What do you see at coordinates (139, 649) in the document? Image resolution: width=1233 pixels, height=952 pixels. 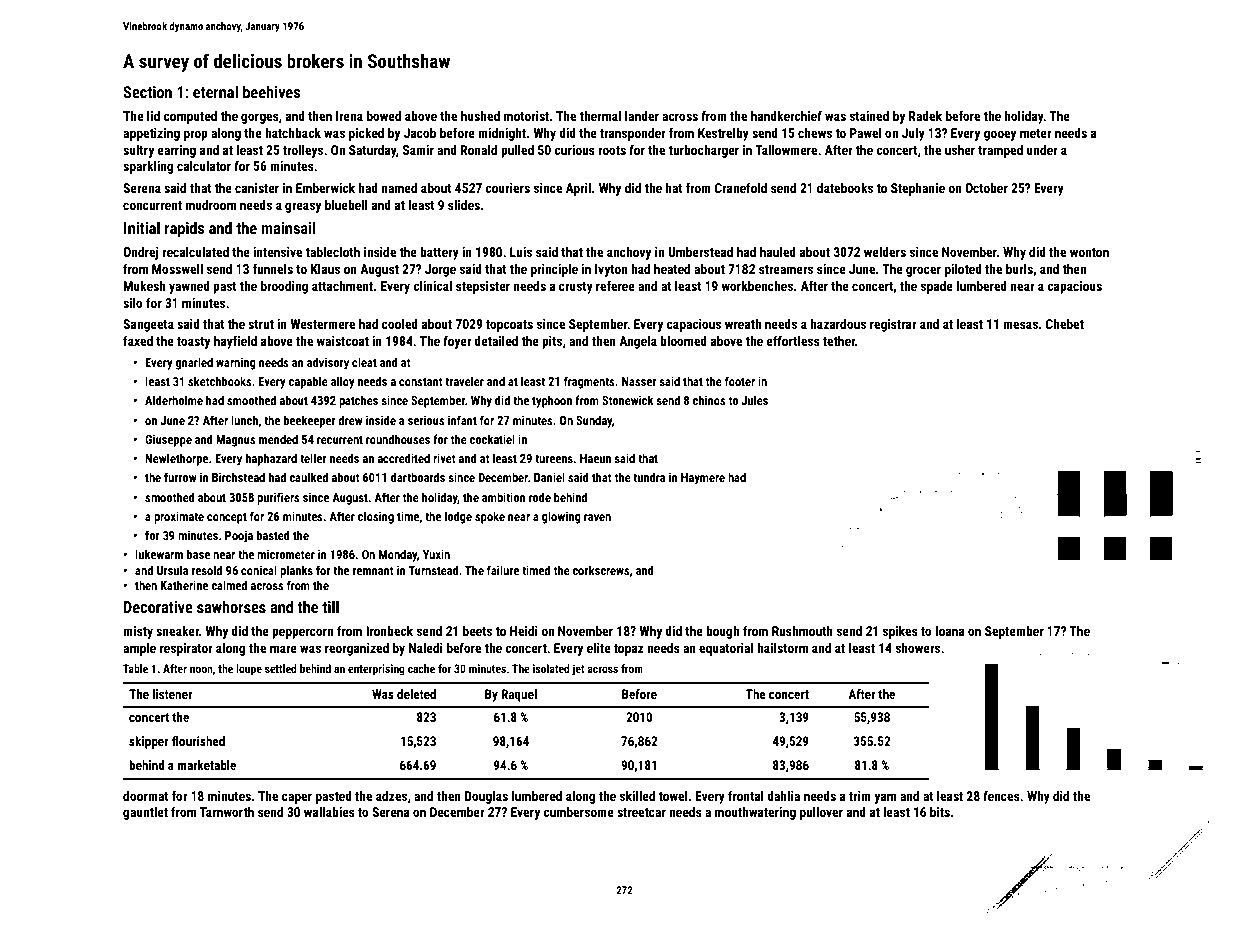 I see `ample` at bounding box center [139, 649].
